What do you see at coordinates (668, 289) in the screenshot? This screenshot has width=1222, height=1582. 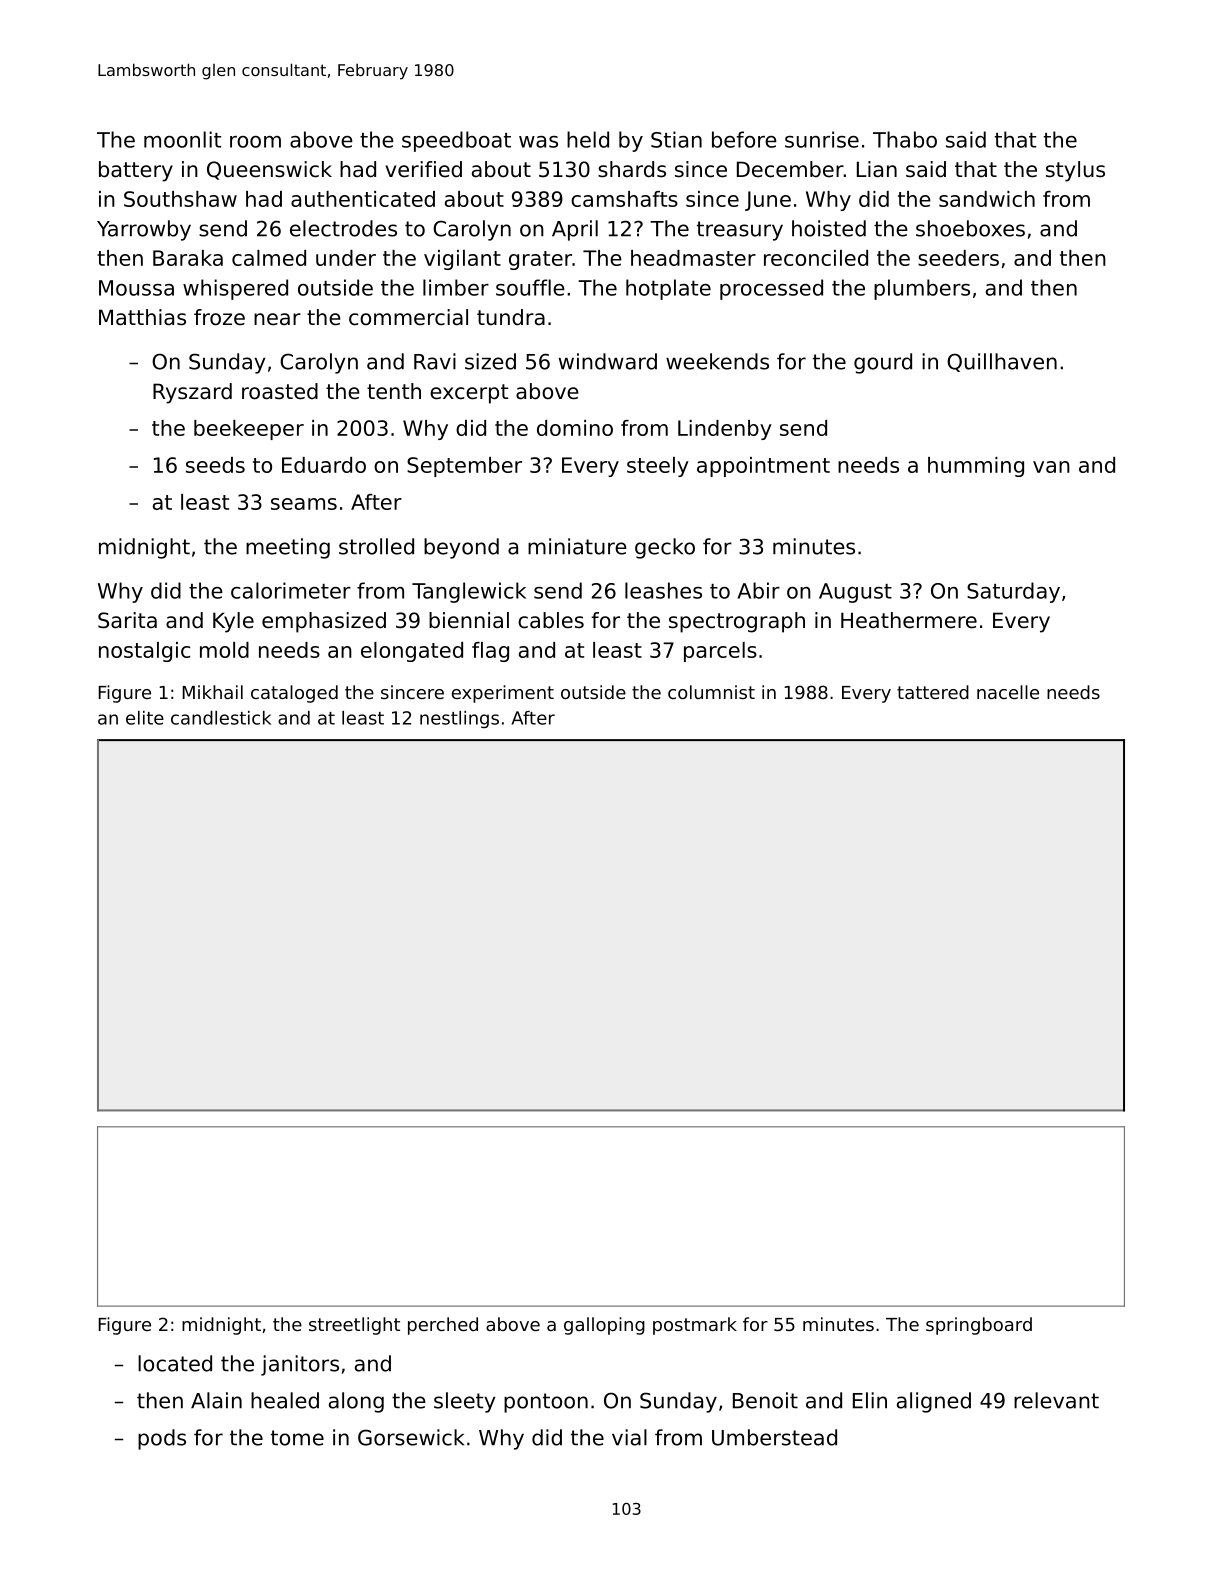 I see `hotplate` at bounding box center [668, 289].
